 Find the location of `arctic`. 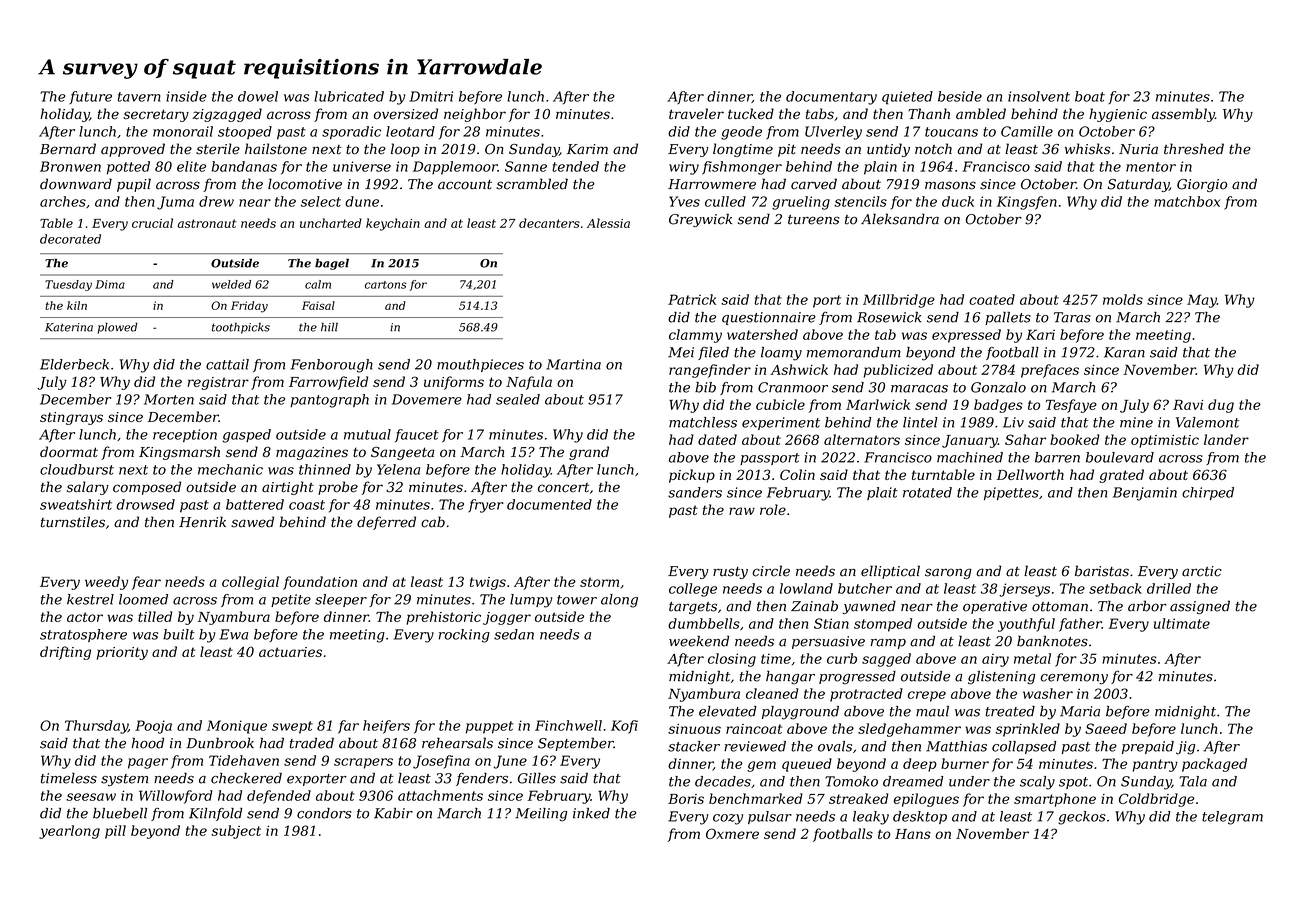

arctic is located at coordinates (1202, 571).
